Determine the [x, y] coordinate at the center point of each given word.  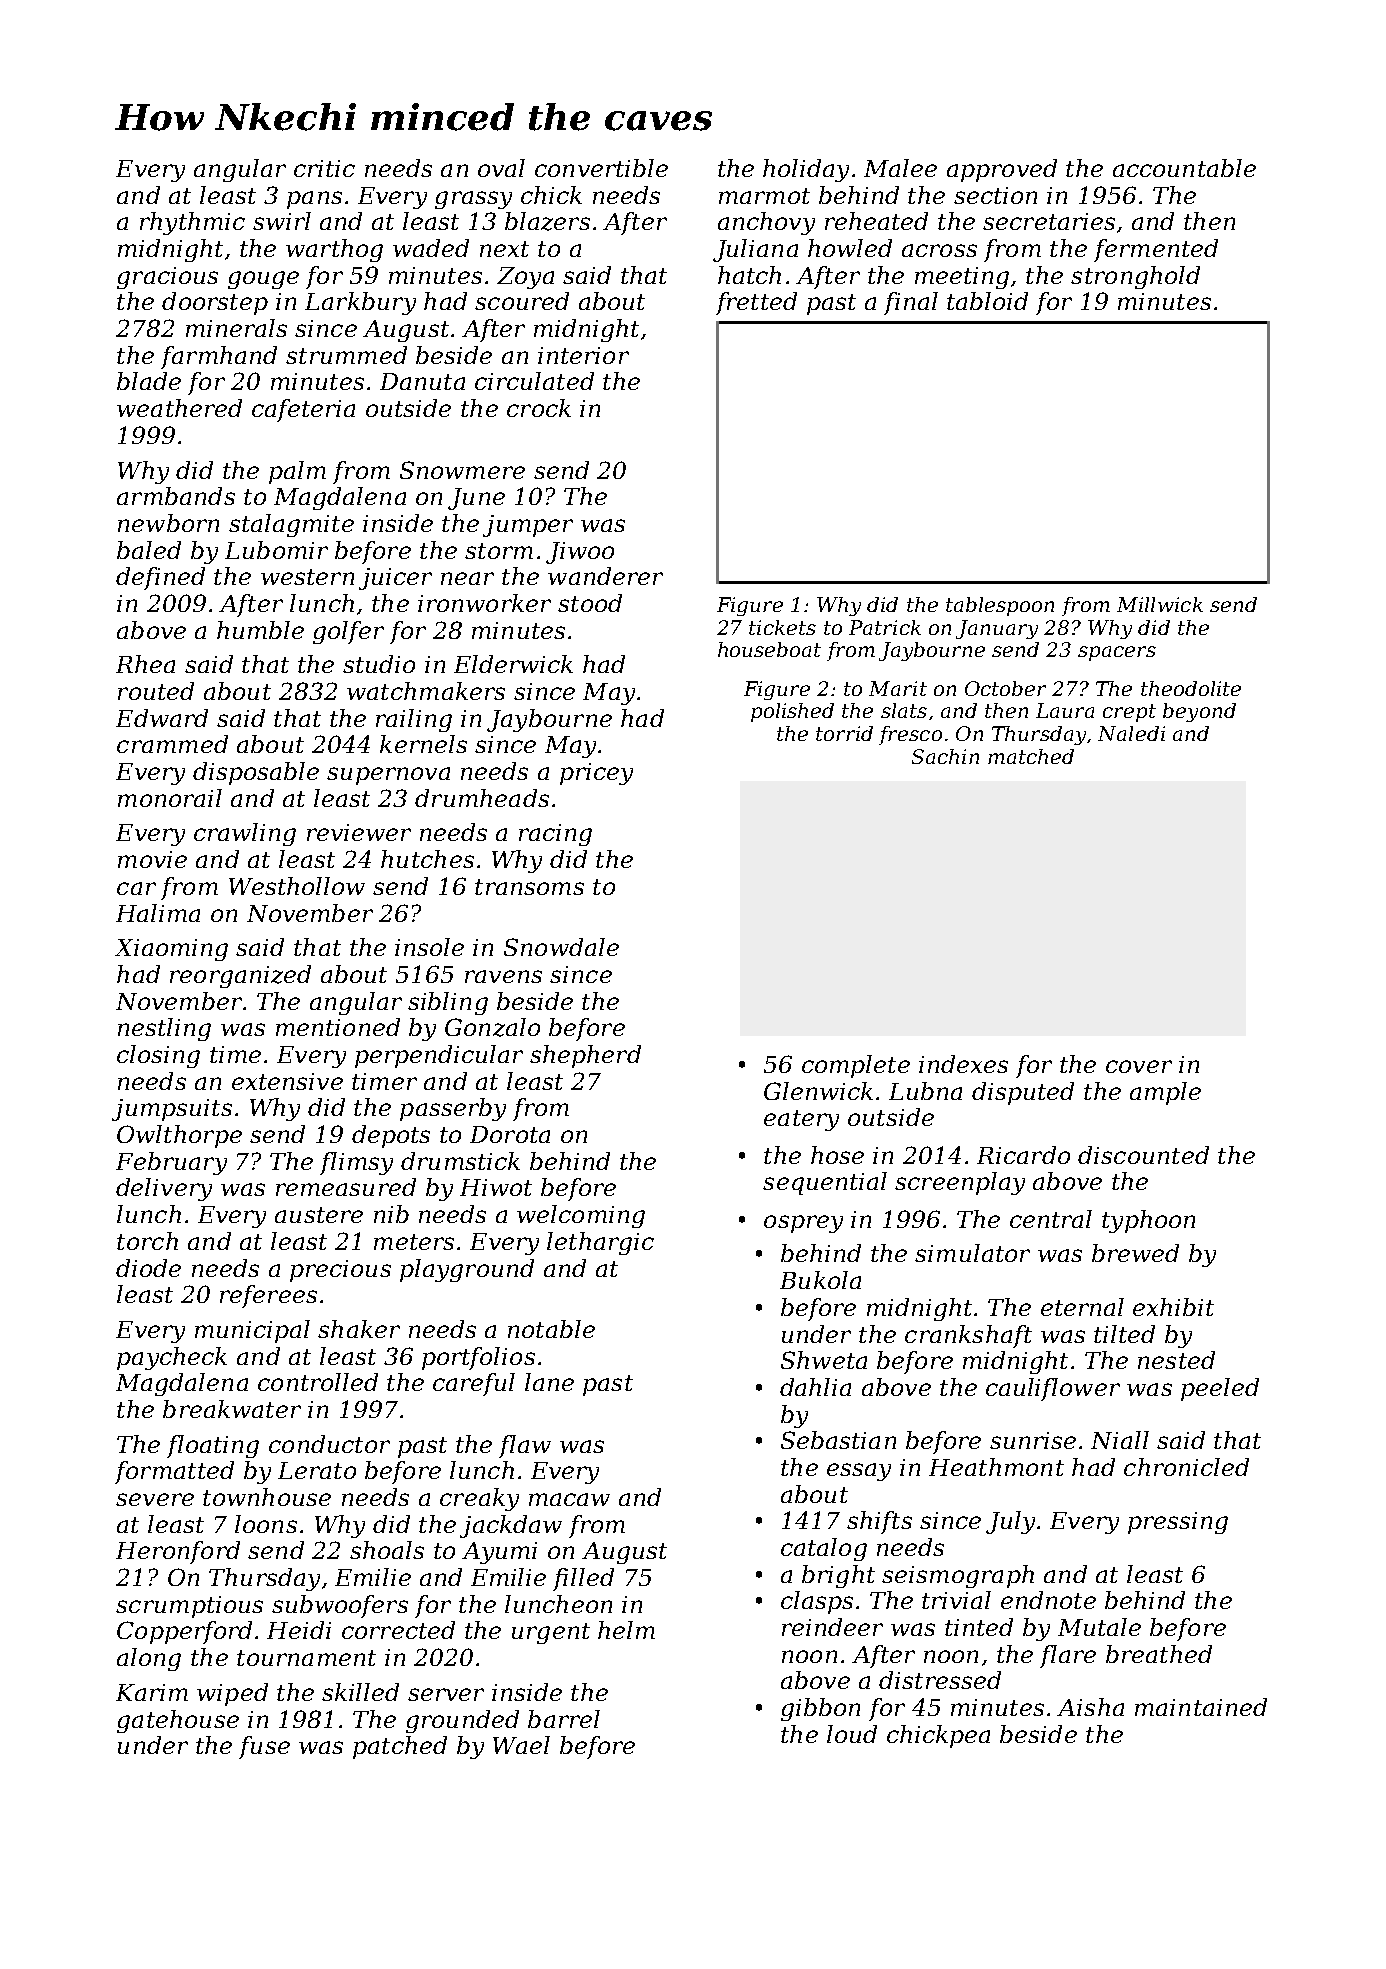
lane [549, 1382]
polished [792, 712]
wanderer [605, 576]
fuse [264, 1747]
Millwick [1160, 604]
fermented [1156, 250]
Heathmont [996, 1467]
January [997, 629]
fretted [756, 303]
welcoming [581, 1216]
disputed [1023, 1093]
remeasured [346, 1187]
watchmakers [426, 691]
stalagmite [291, 525]
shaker [359, 1329]
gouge [263, 280]
